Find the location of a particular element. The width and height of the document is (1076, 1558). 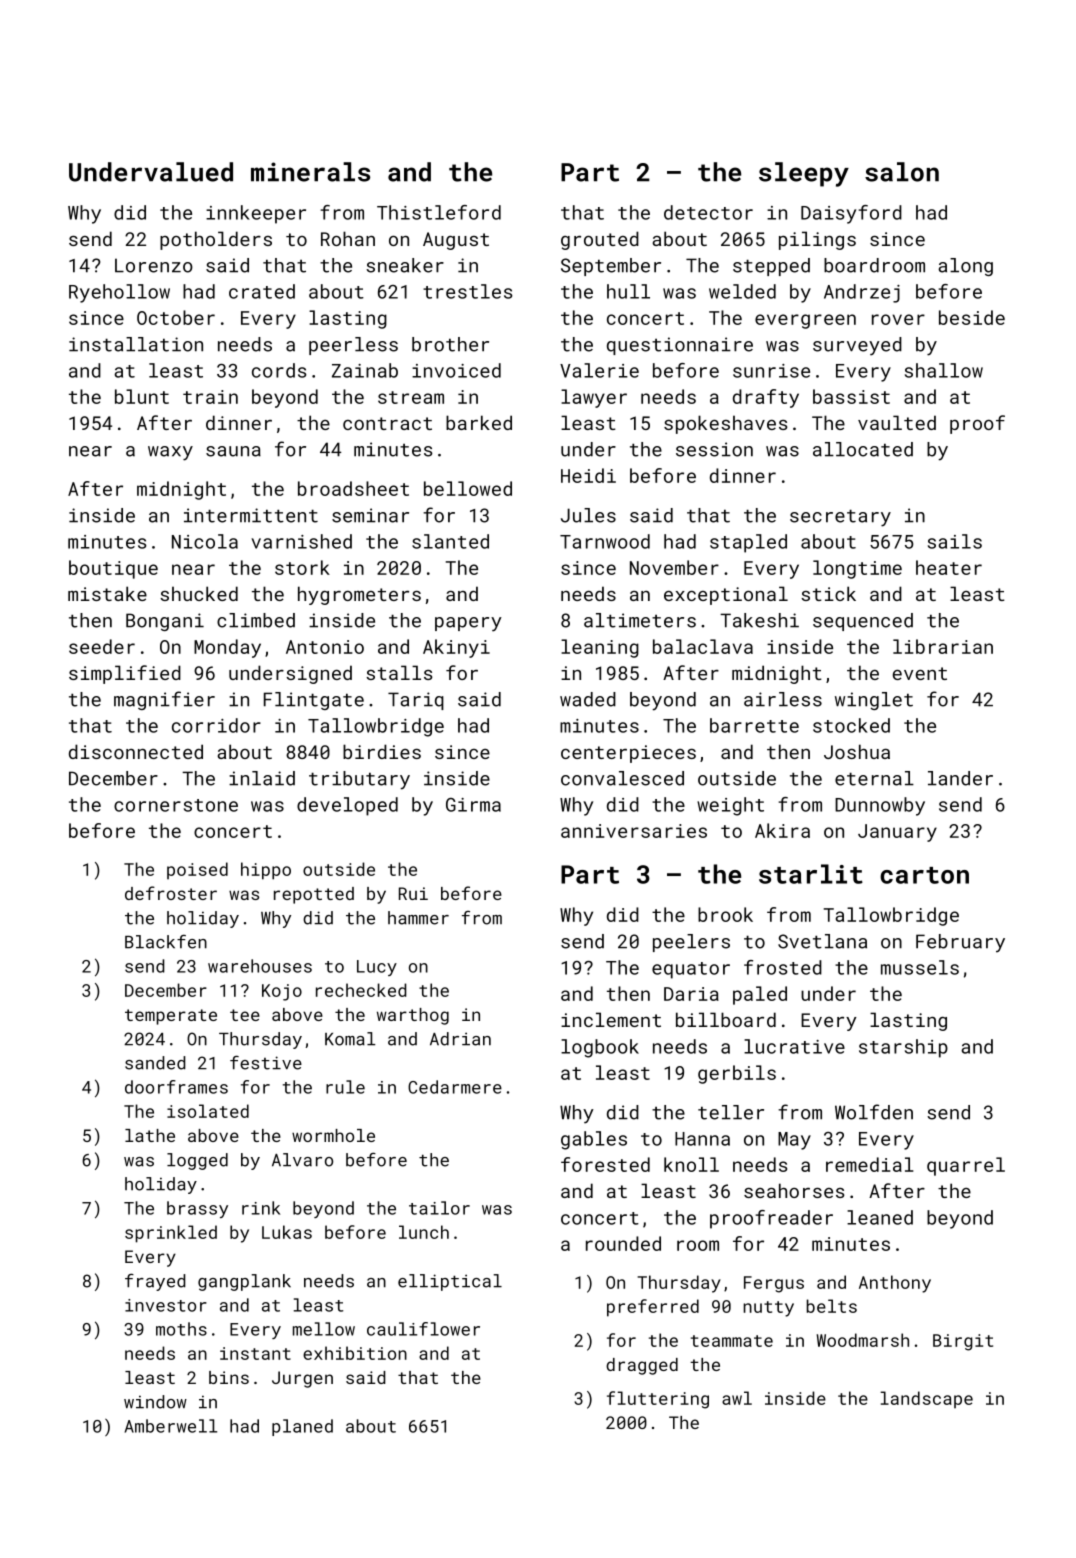

defroster is located at coordinates (171, 893).
